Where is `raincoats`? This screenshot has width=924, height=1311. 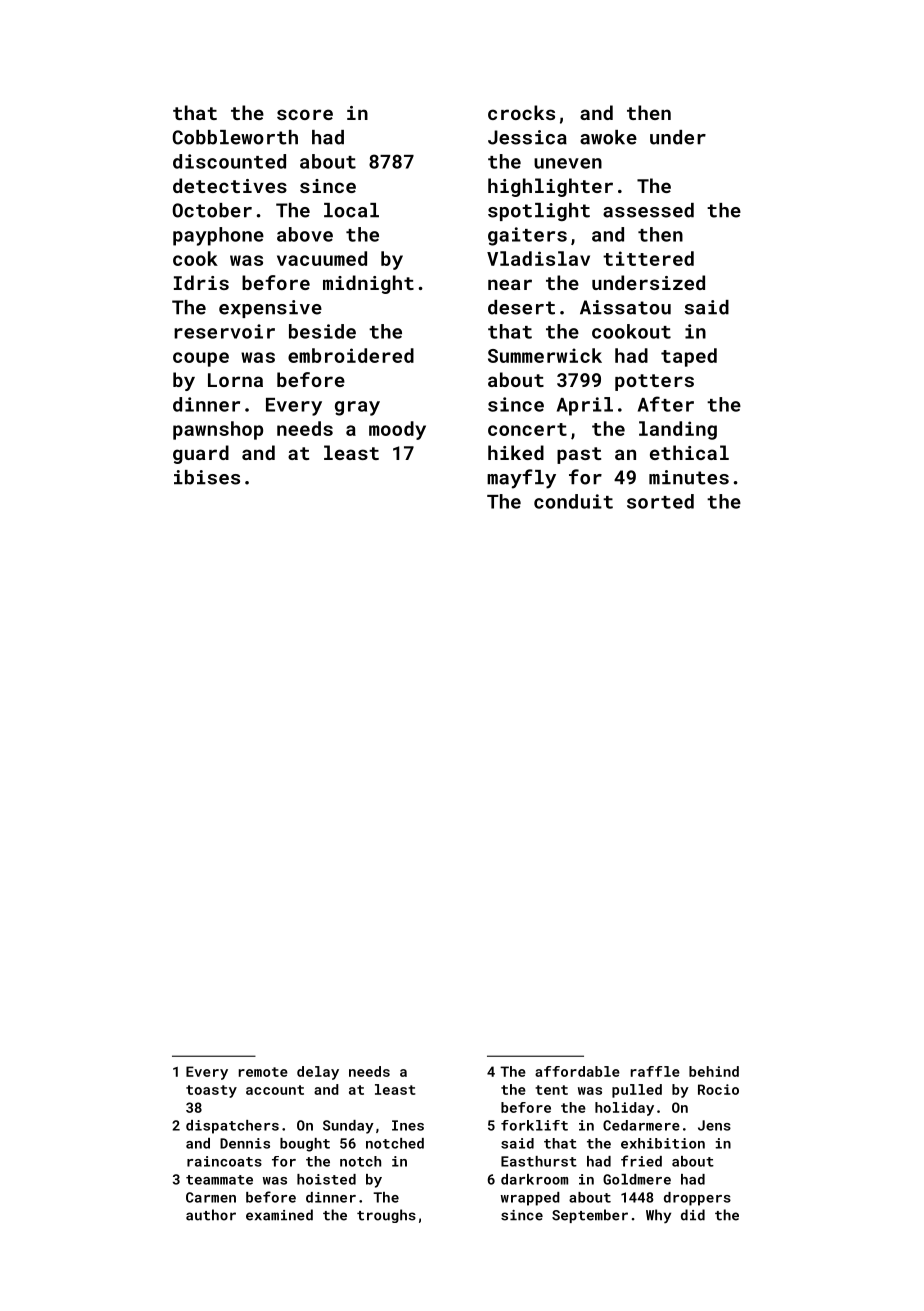 raincoats is located at coordinates (224, 1161).
